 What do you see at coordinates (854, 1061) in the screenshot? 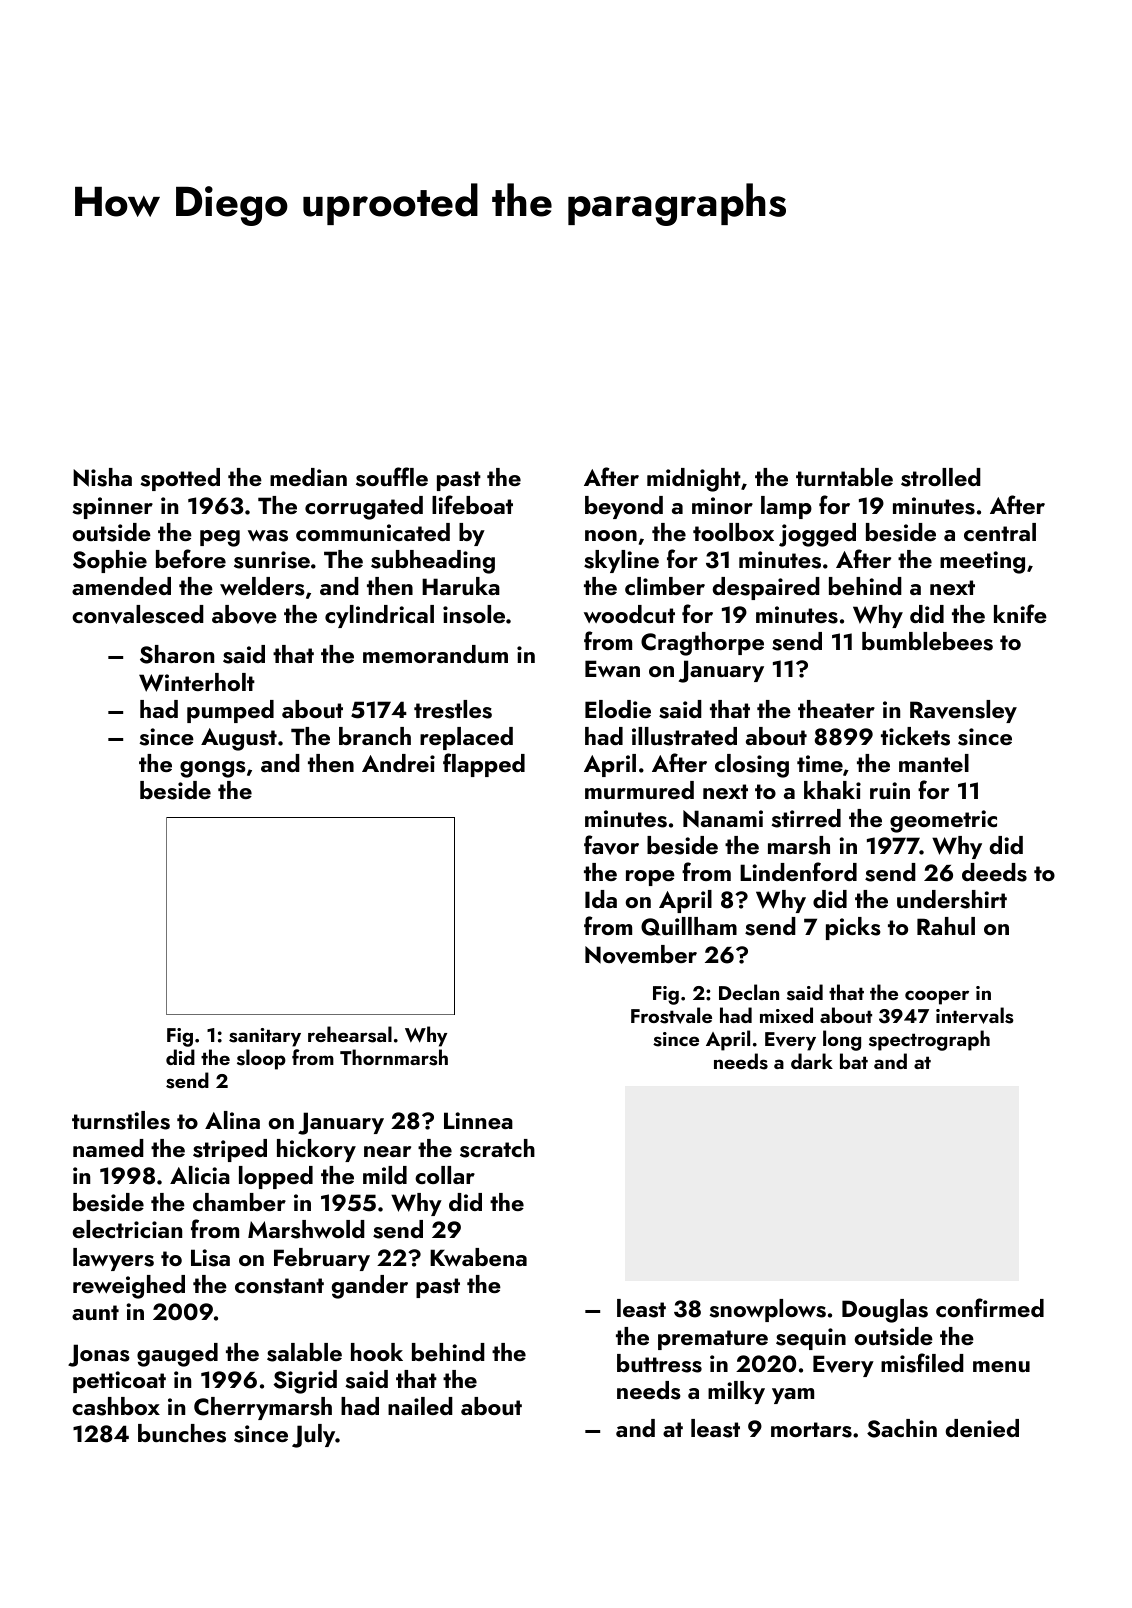
I see `bat` at bounding box center [854, 1061].
